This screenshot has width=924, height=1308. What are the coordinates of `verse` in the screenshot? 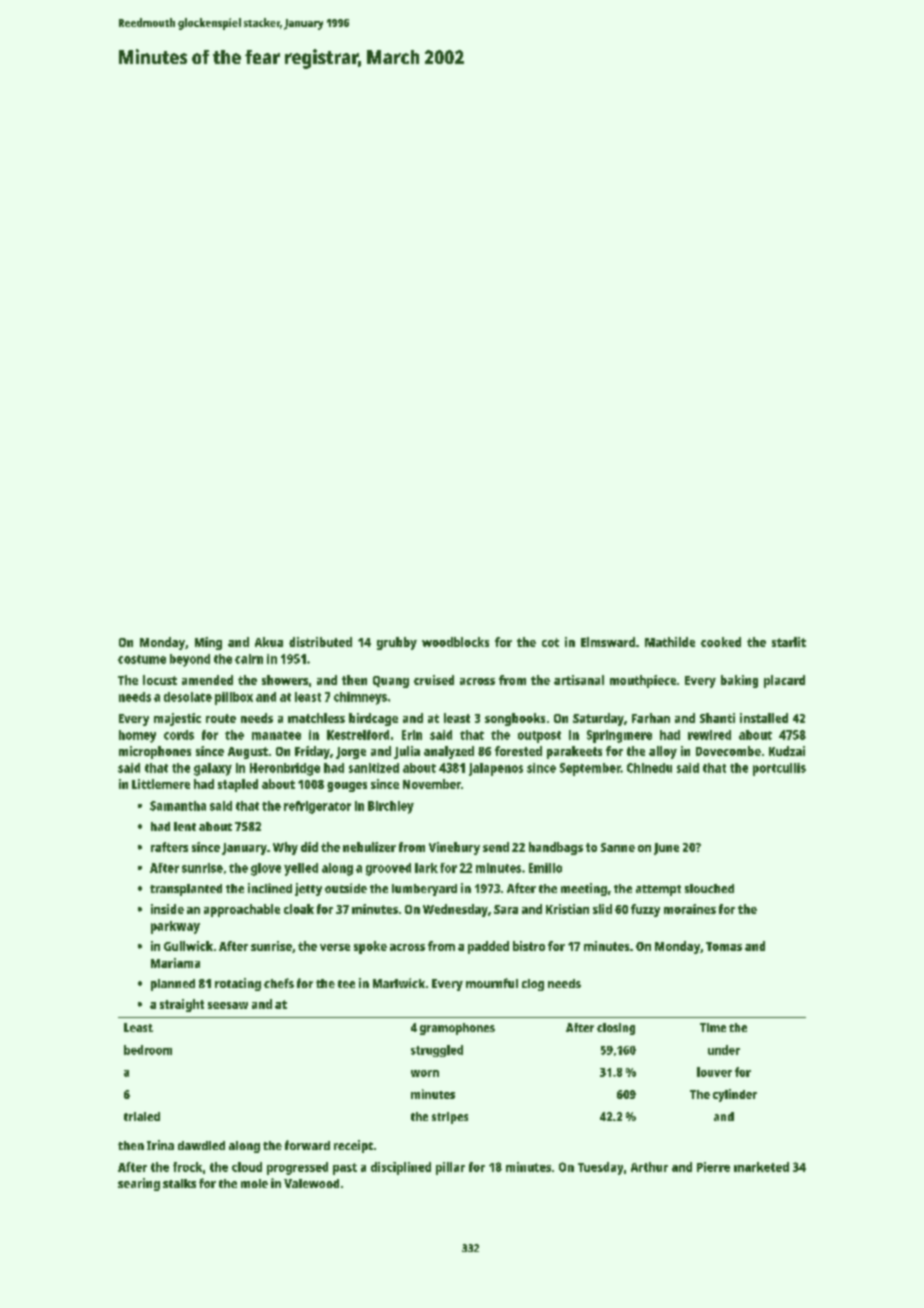 It's located at (335, 947).
